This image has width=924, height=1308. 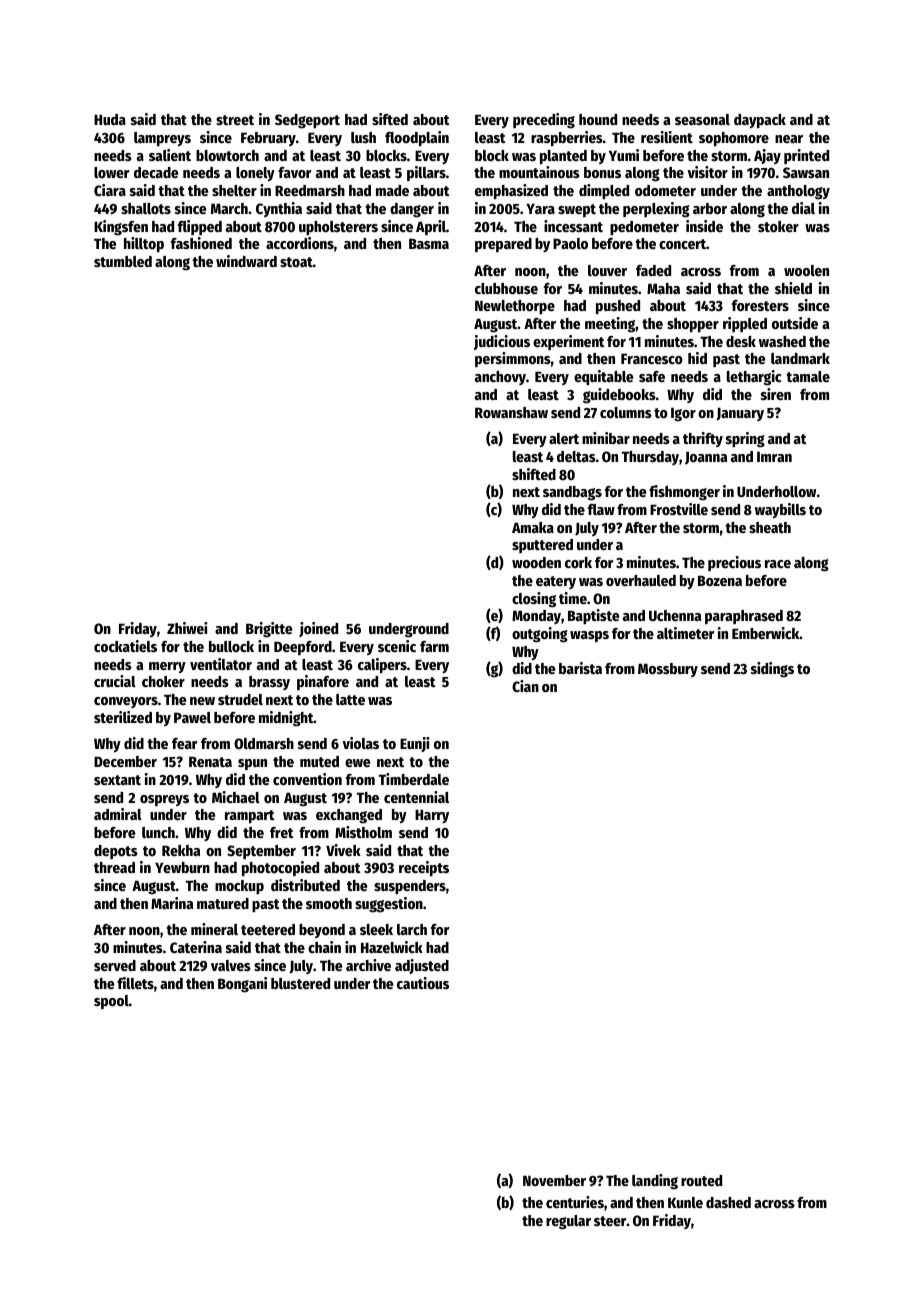 What do you see at coordinates (123, 261) in the image?
I see `stumbled` at bounding box center [123, 261].
